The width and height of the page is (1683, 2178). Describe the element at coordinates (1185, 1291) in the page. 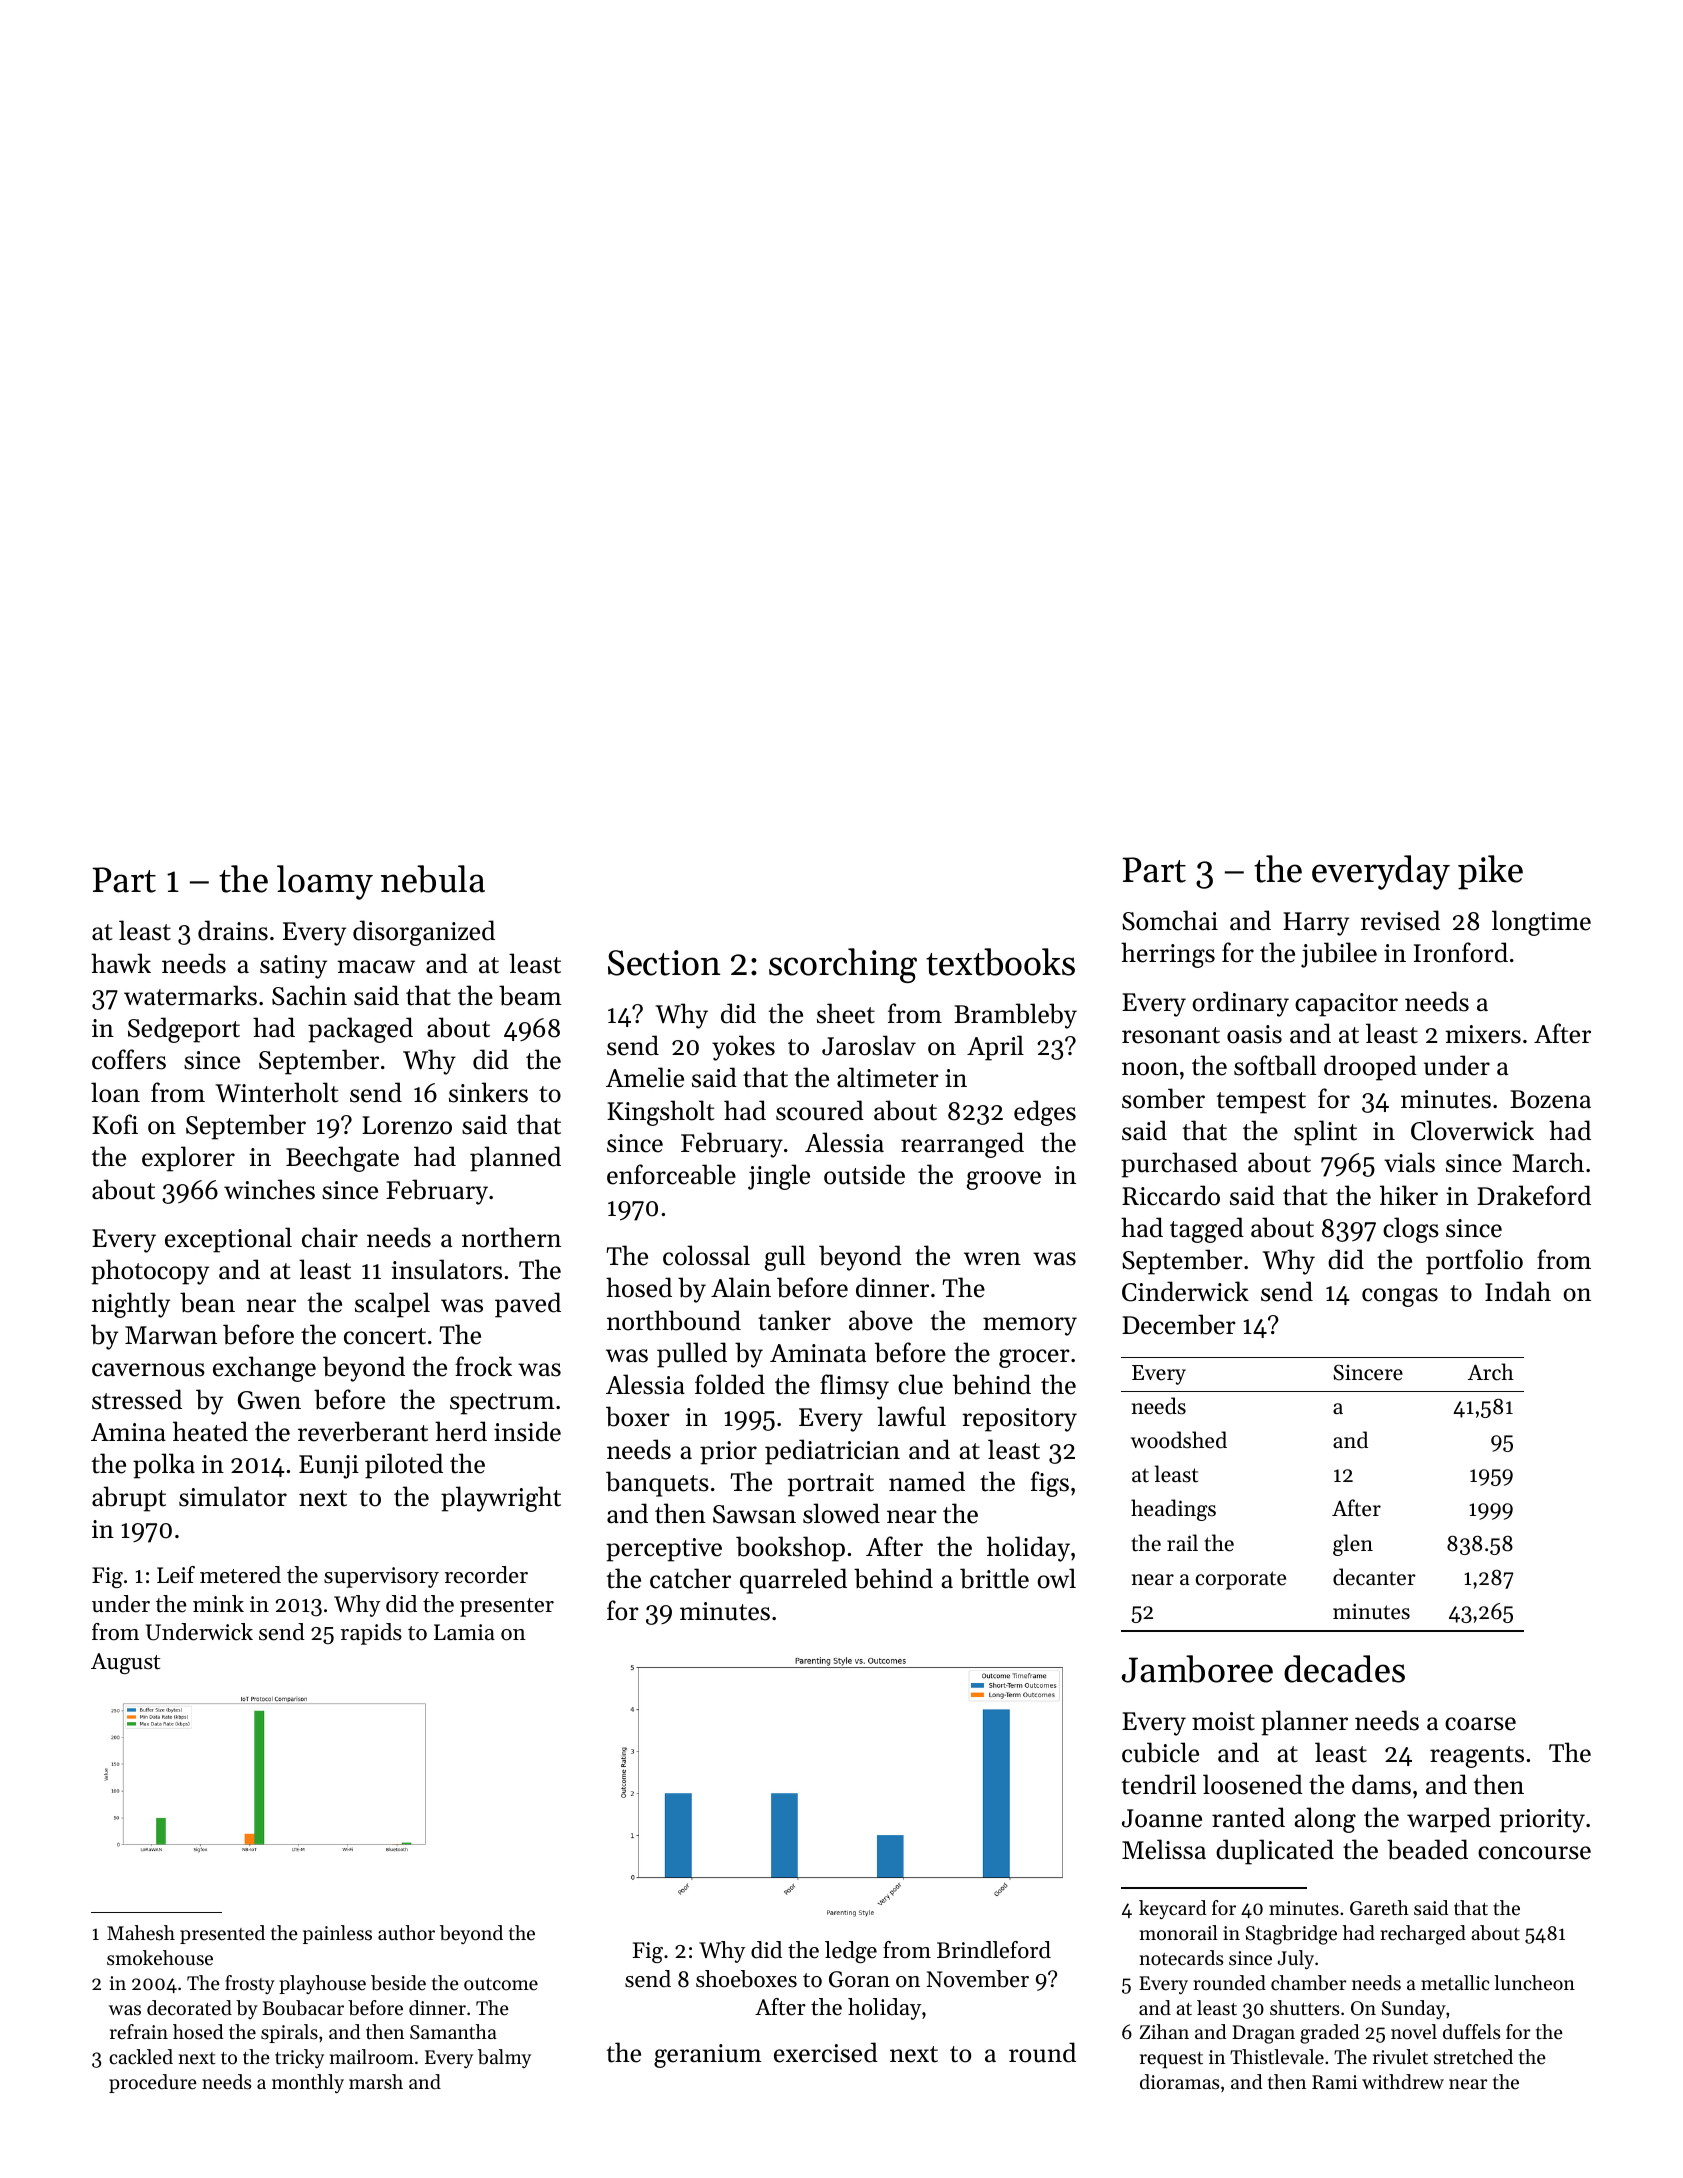

I see `Cinderwick` at that location.
